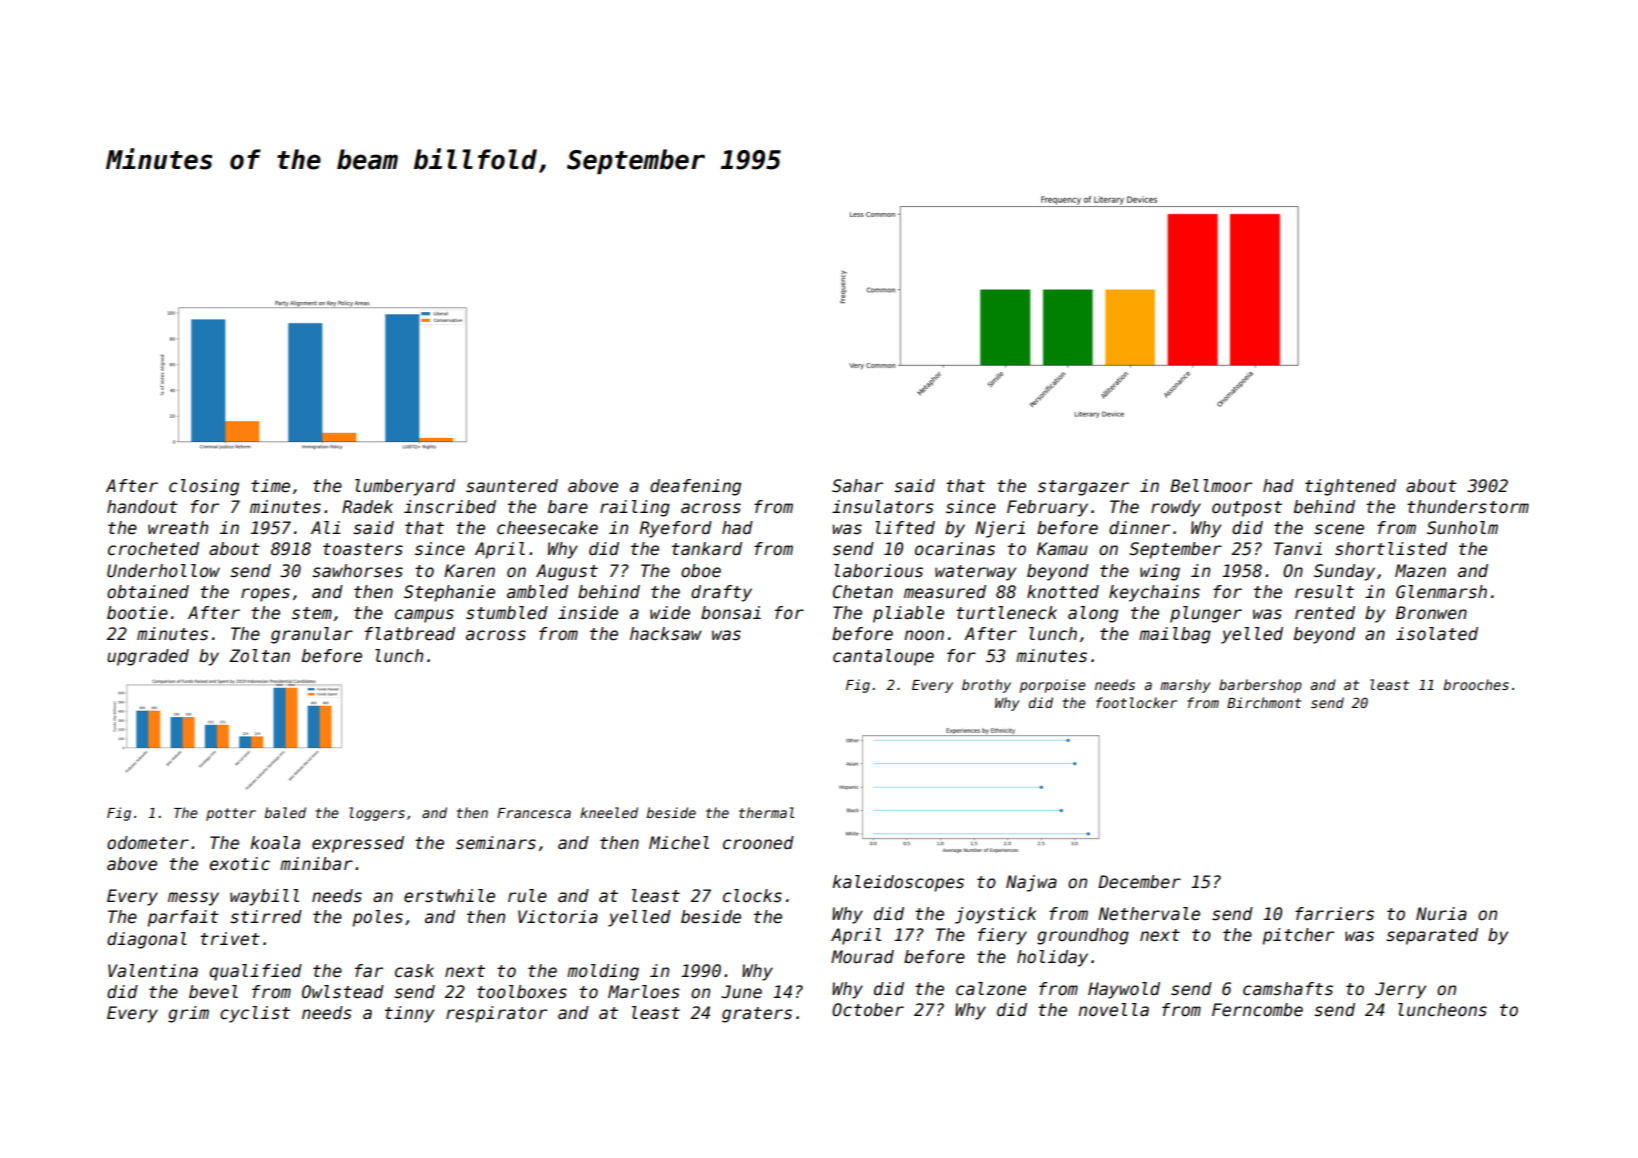  Describe the element at coordinates (568, 507) in the document. I see `bare` at that location.
